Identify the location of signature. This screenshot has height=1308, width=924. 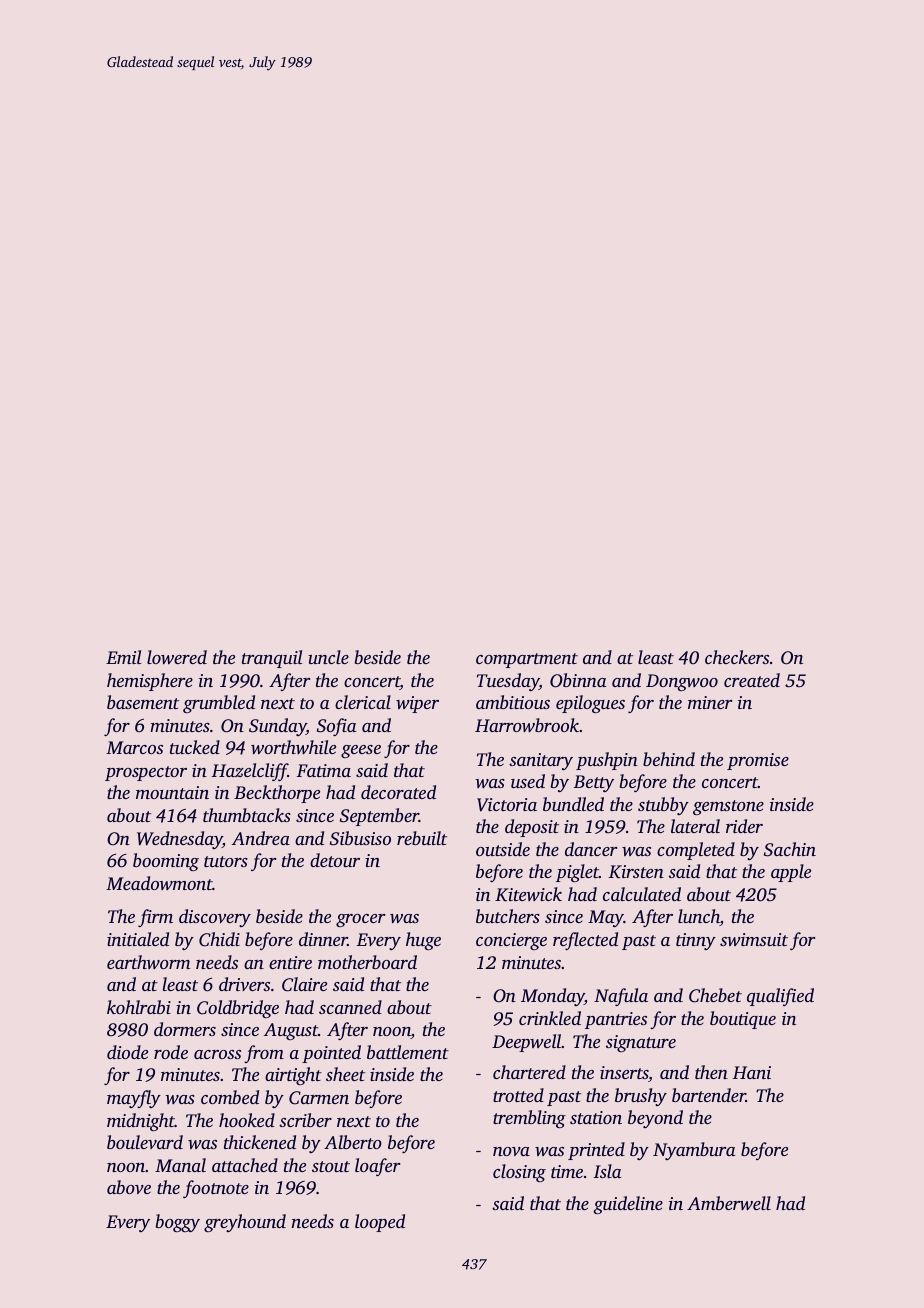
(641, 1043).
